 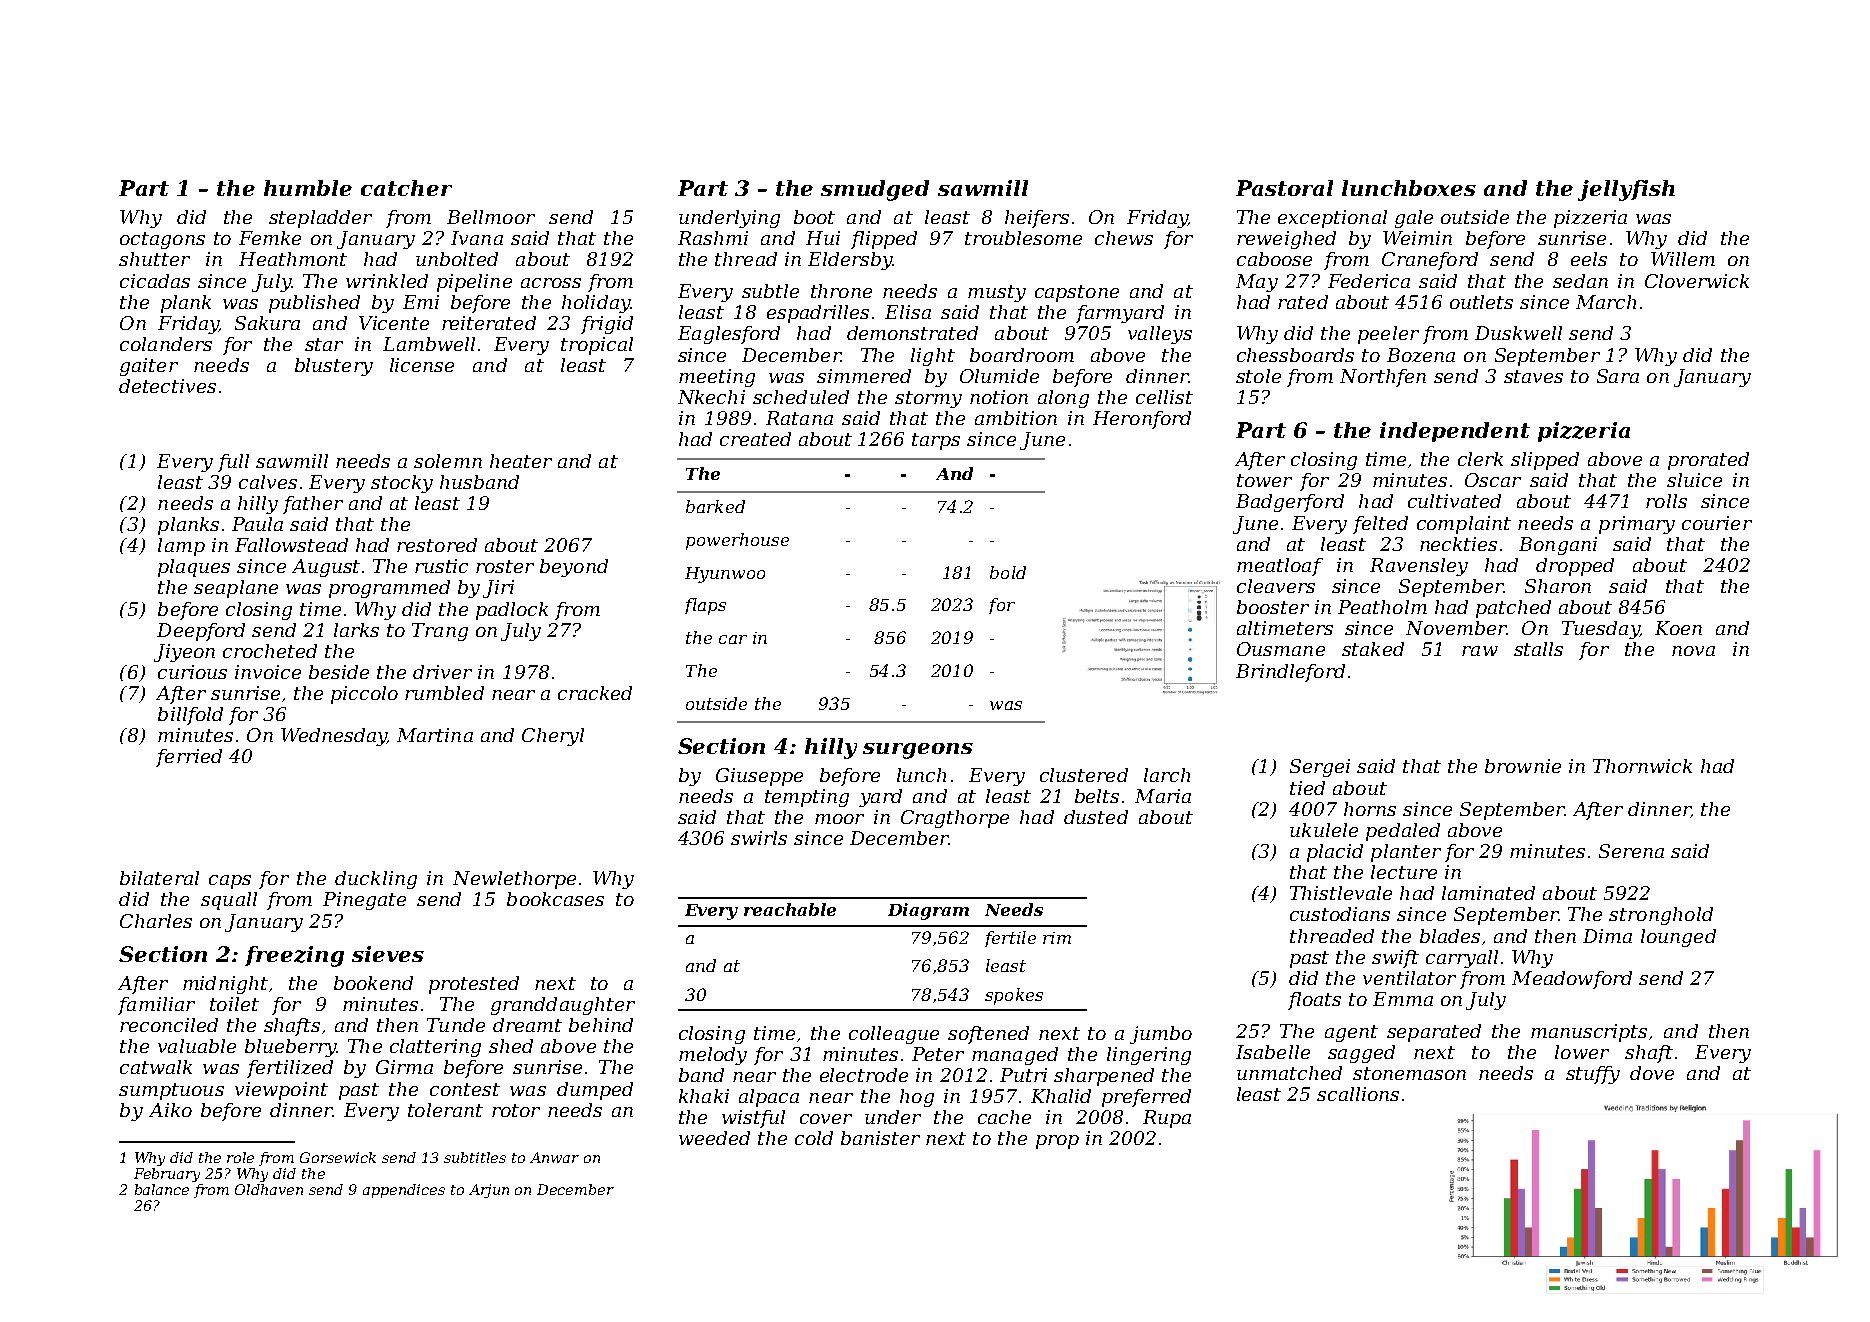 I want to click on jellyfish, so click(x=1626, y=190).
